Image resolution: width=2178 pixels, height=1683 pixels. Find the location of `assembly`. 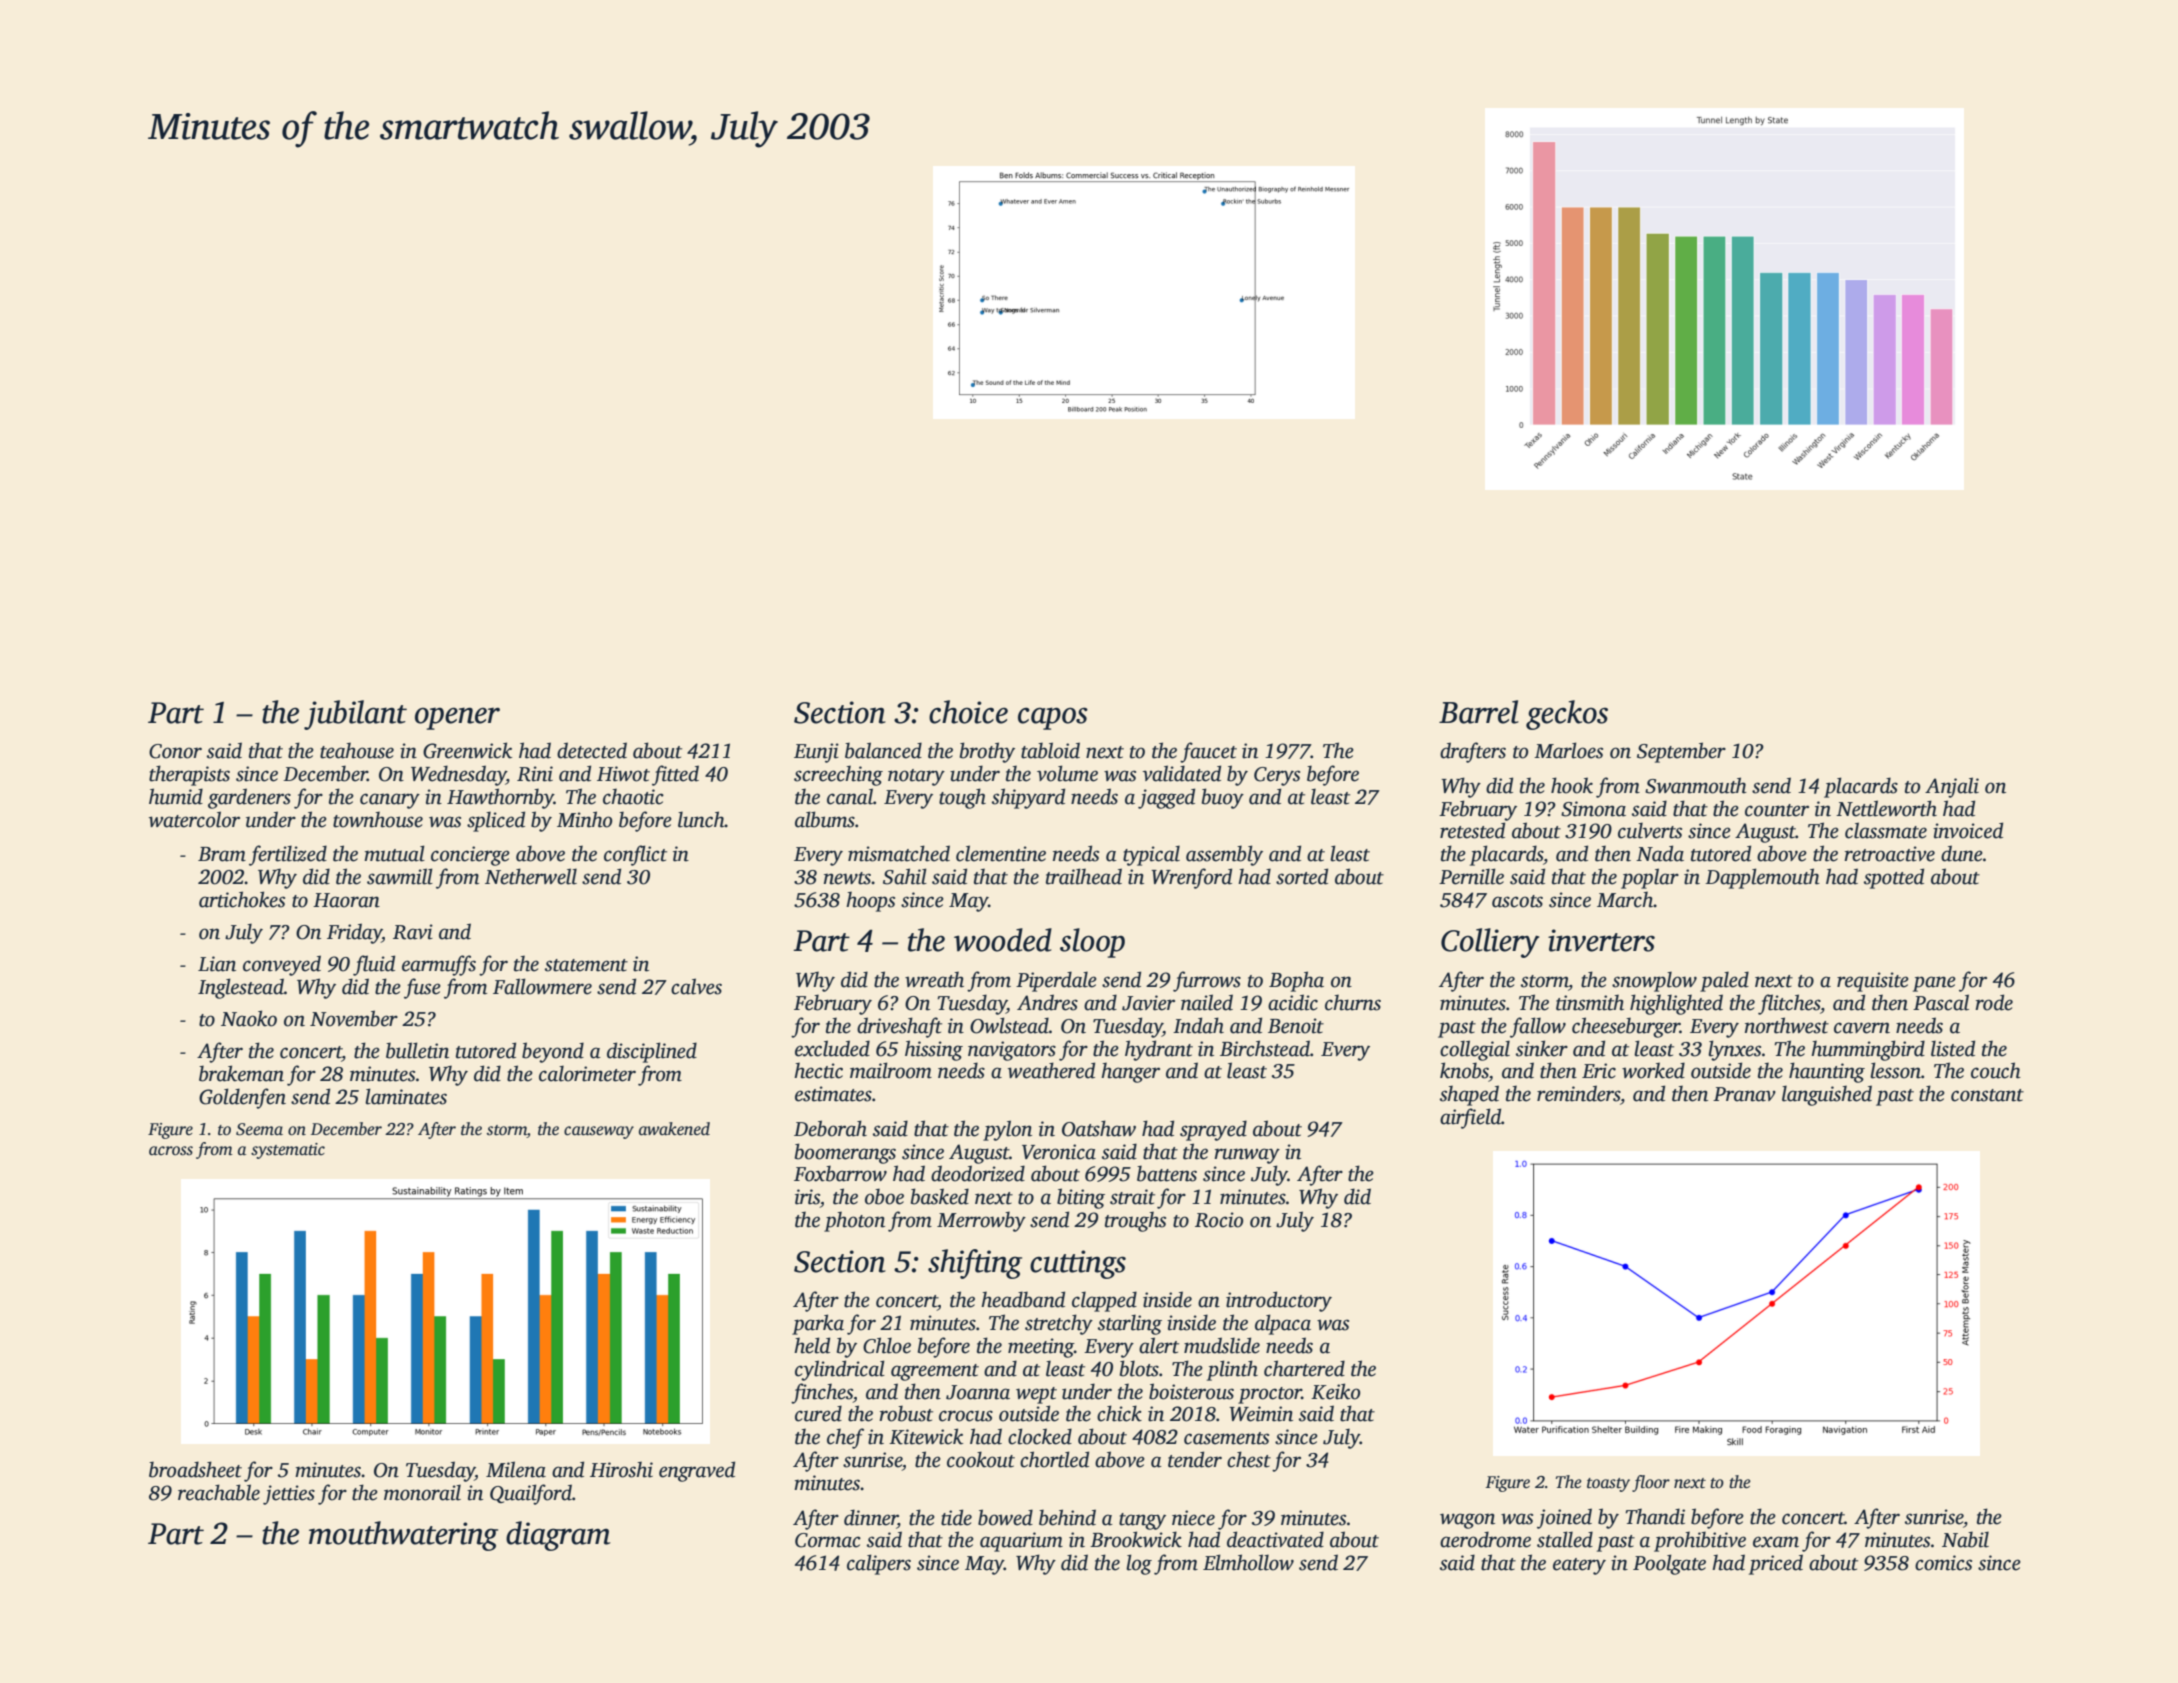

assembly is located at coordinates (1224, 855).
